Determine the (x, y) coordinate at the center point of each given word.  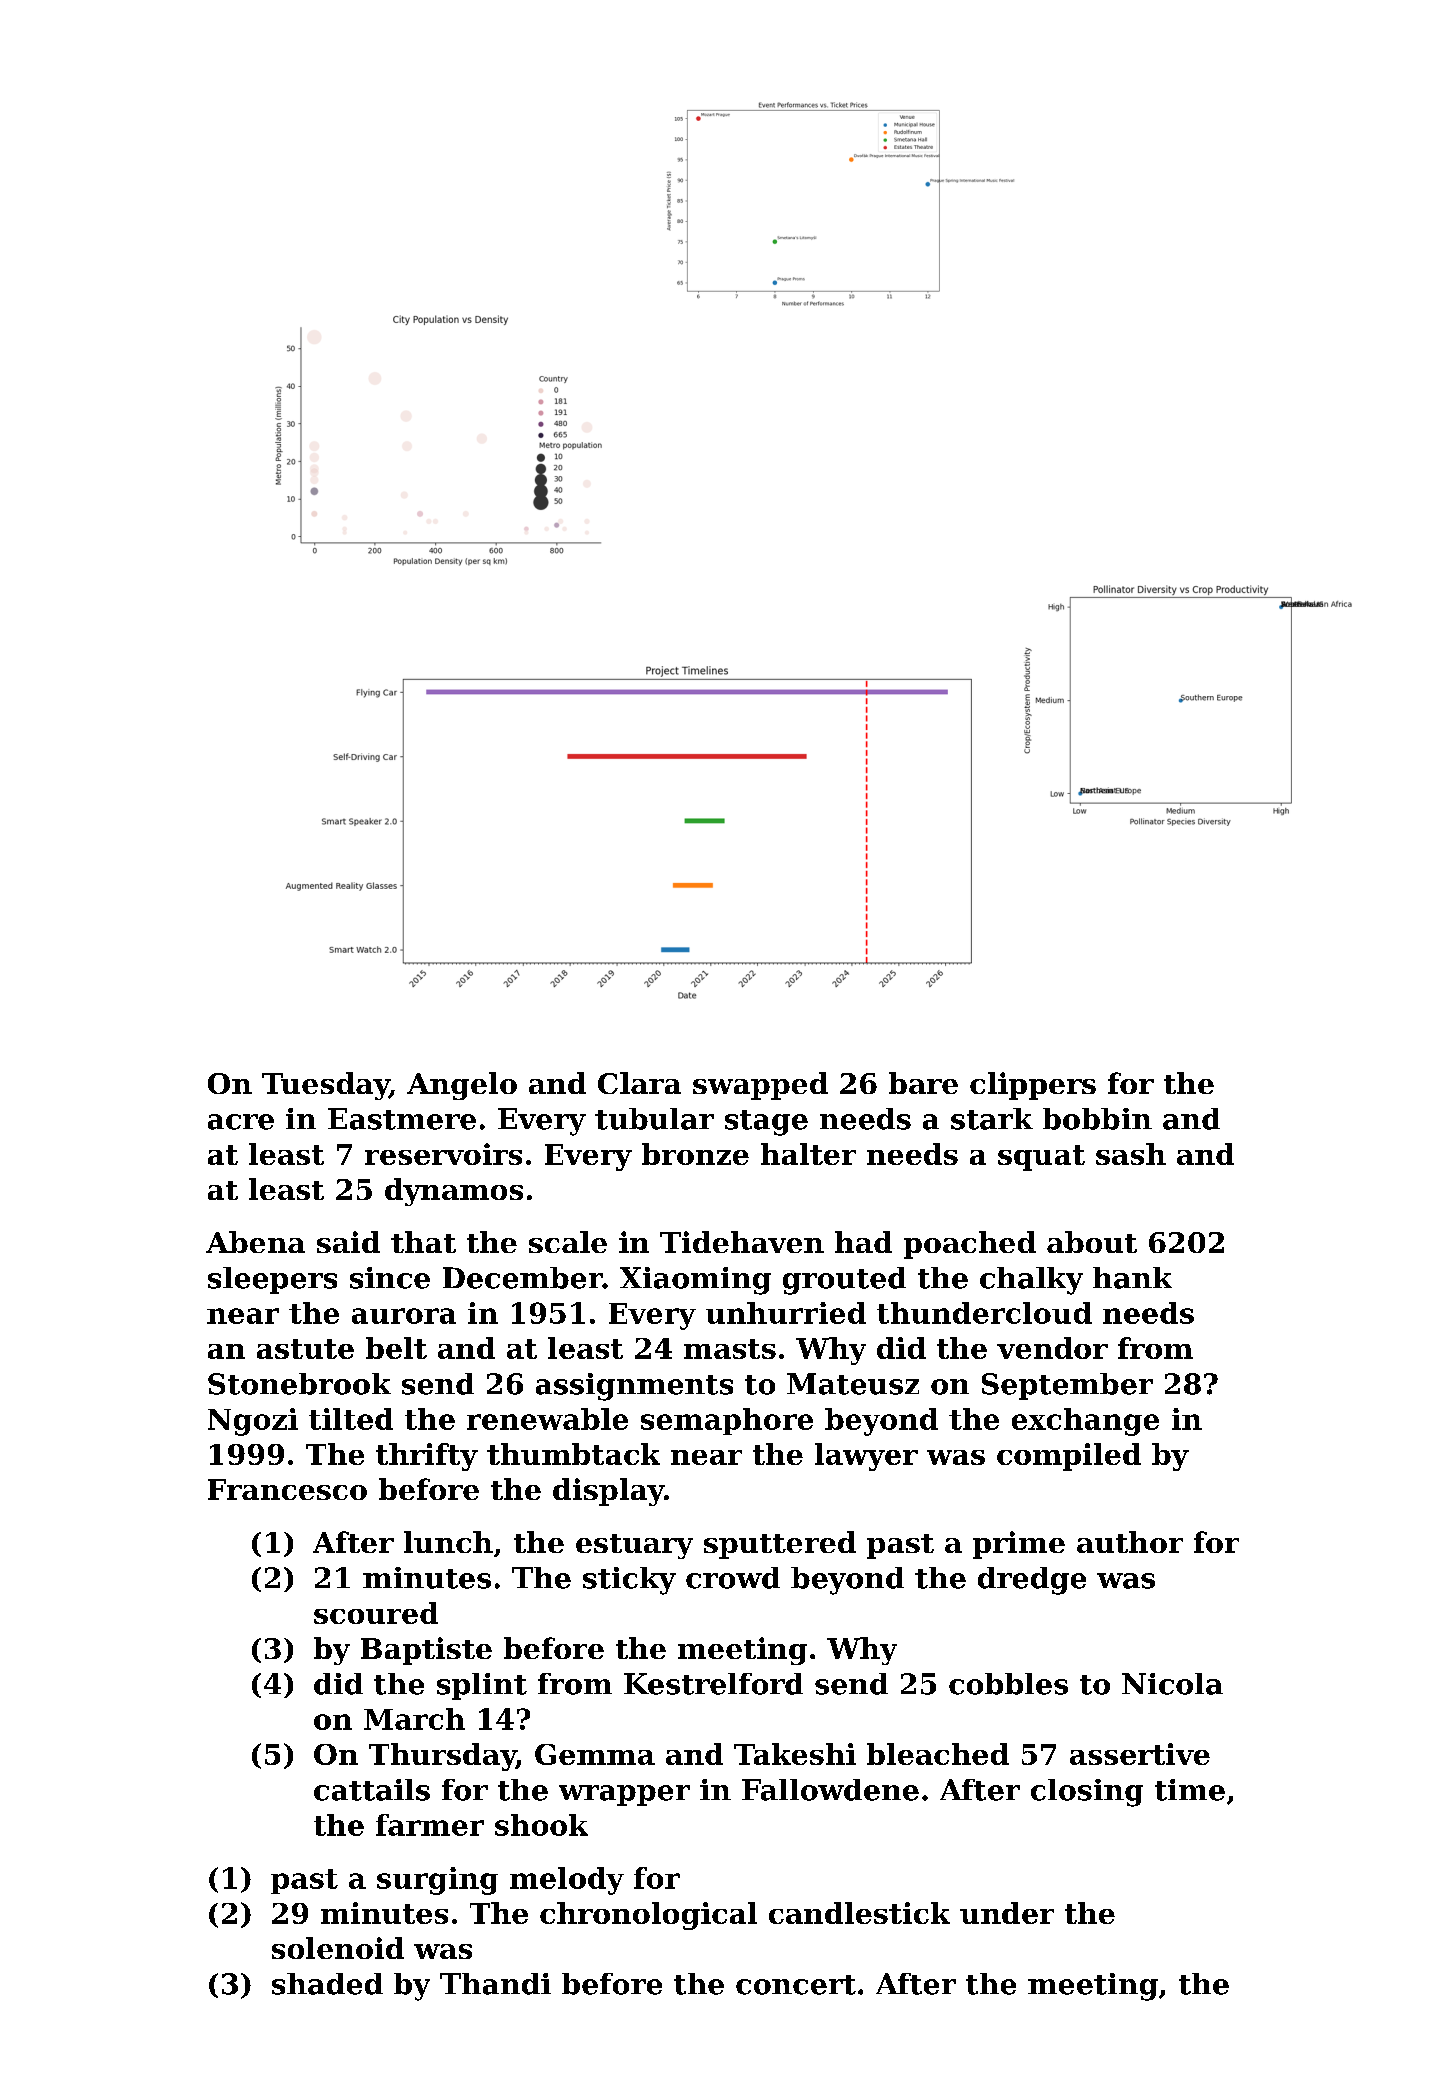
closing (1087, 1793)
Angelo (462, 1086)
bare (923, 1083)
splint (482, 1686)
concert (796, 1985)
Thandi (495, 1984)
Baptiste (426, 1651)
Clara (639, 1083)
